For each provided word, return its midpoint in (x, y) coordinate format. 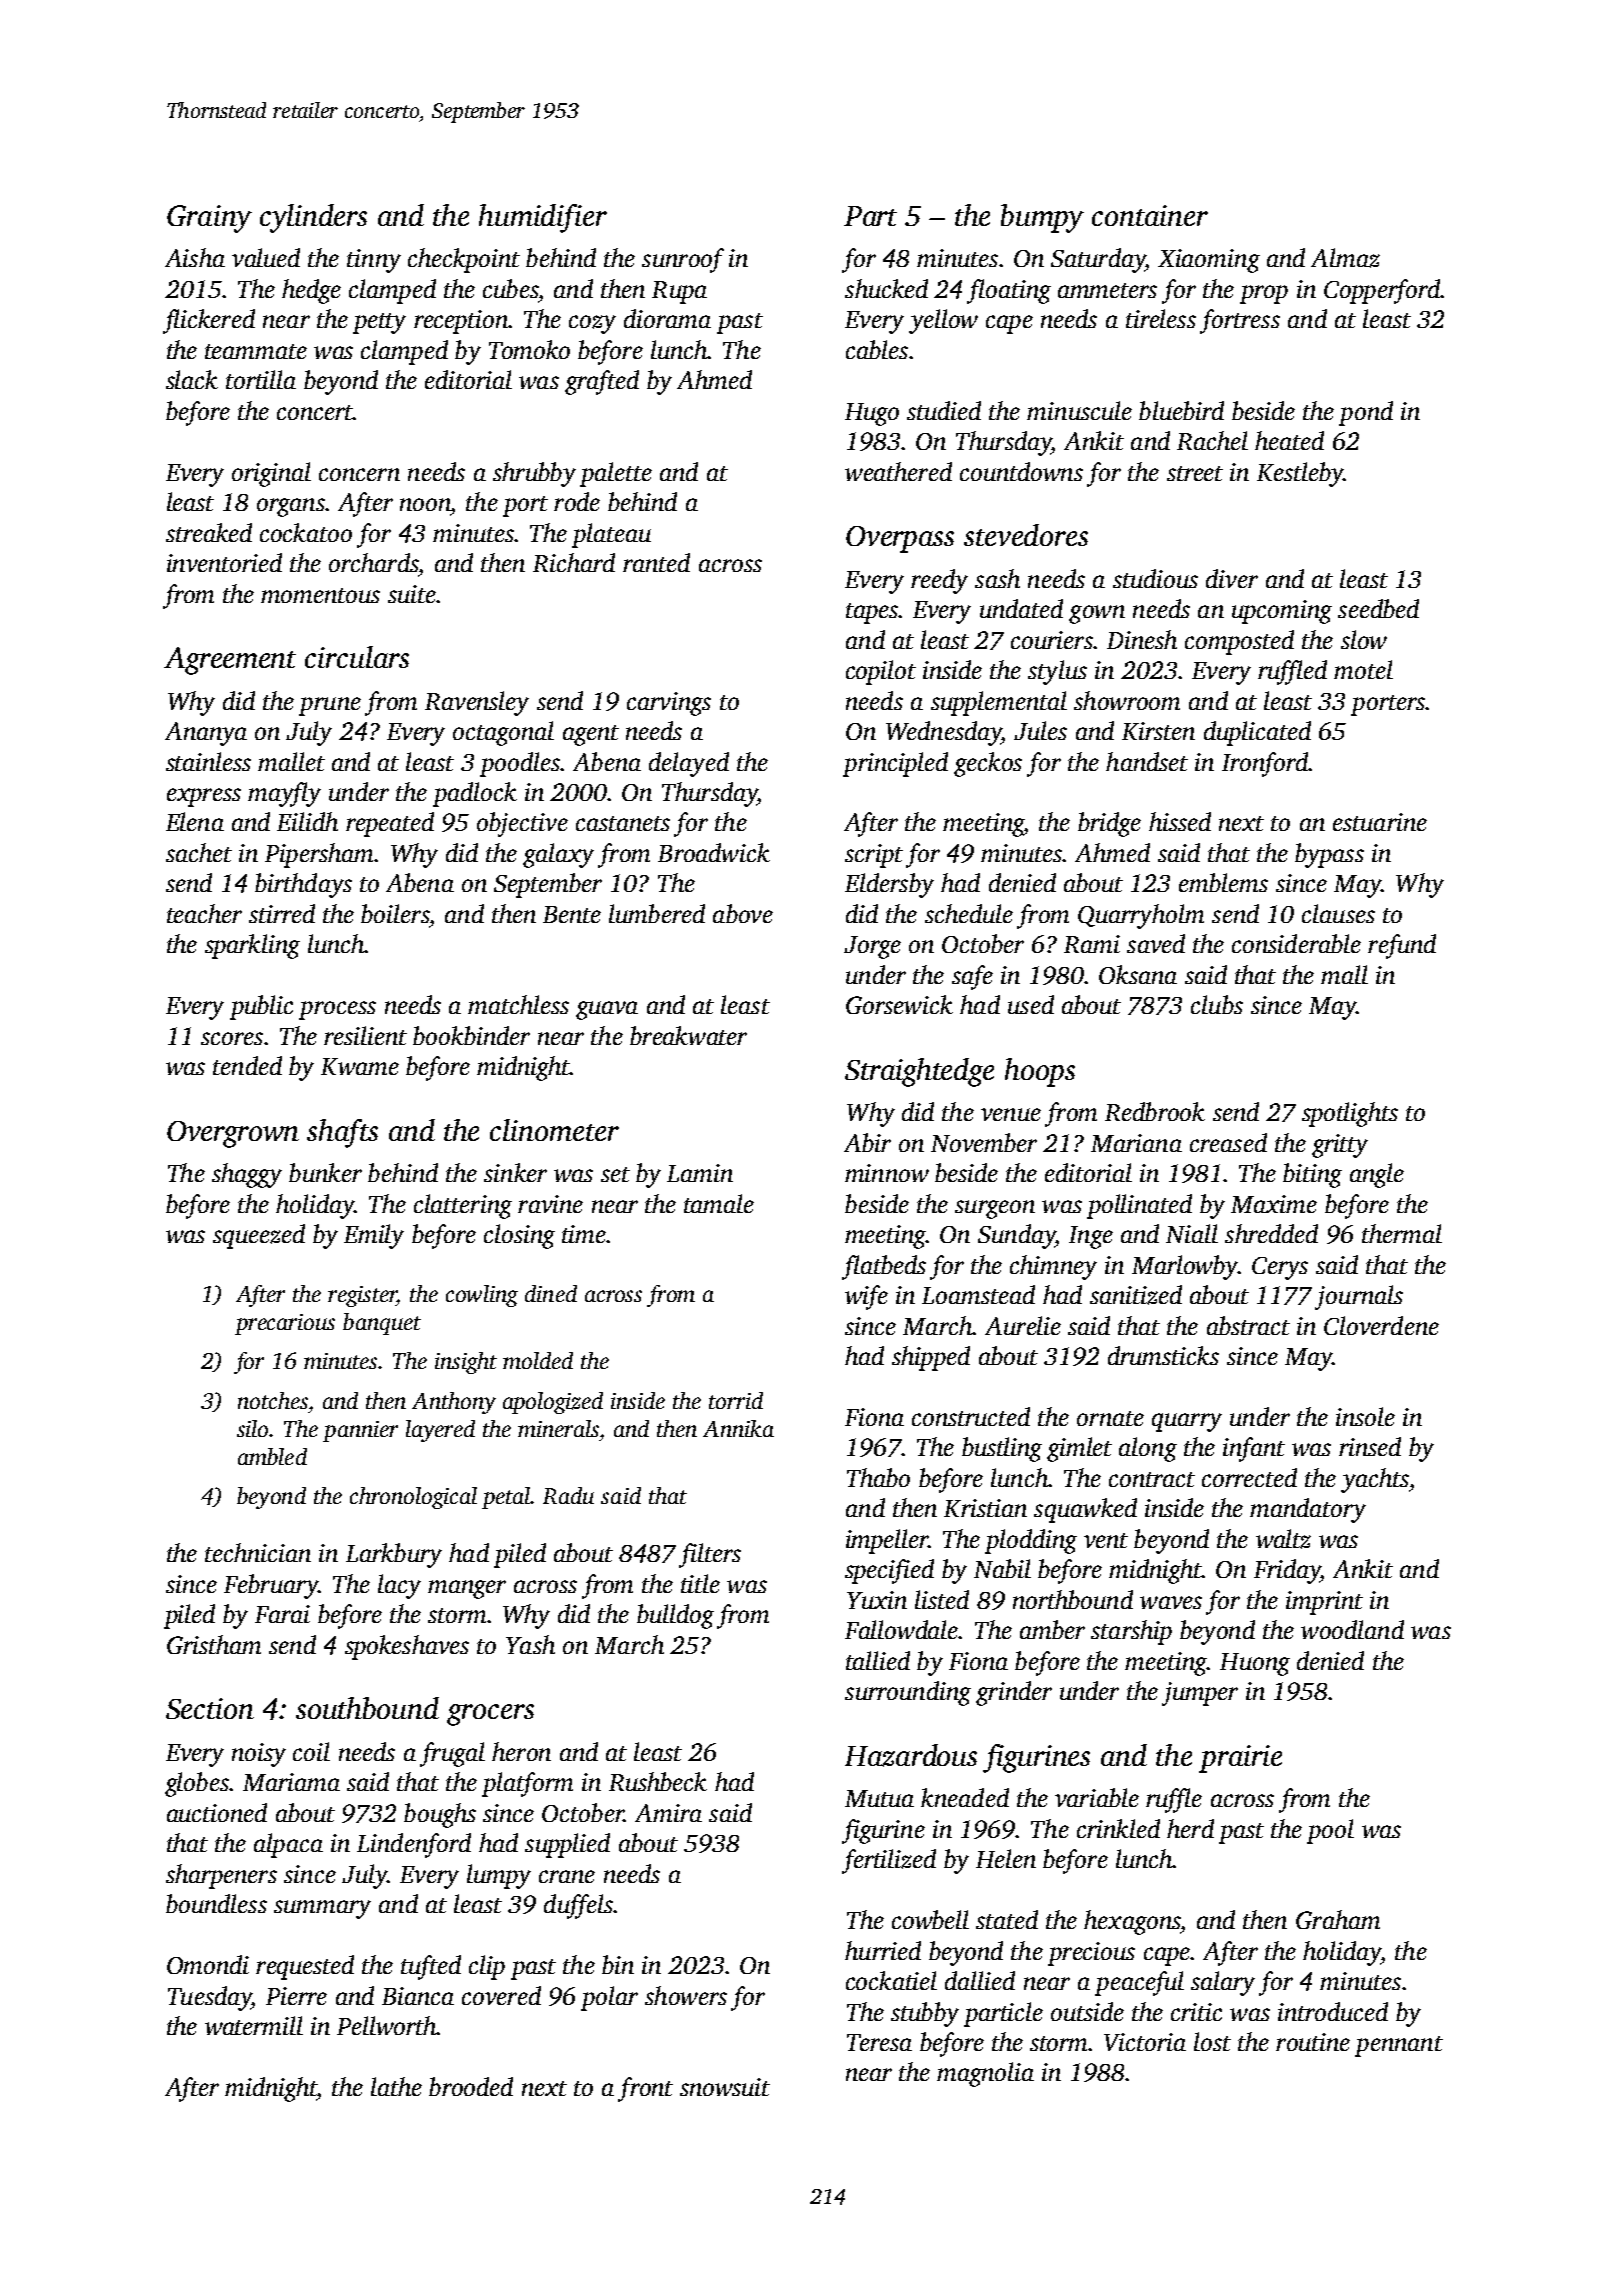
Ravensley (477, 703)
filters (710, 1555)
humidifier (543, 218)
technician (258, 1552)
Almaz (1345, 258)
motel (1363, 669)
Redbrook (1155, 1111)
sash (997, 578)
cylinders (313, 218)
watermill (254, 2025)
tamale (719, 1203)
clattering (463, 1206)
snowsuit (725, 2087)
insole (1365, 1416)
